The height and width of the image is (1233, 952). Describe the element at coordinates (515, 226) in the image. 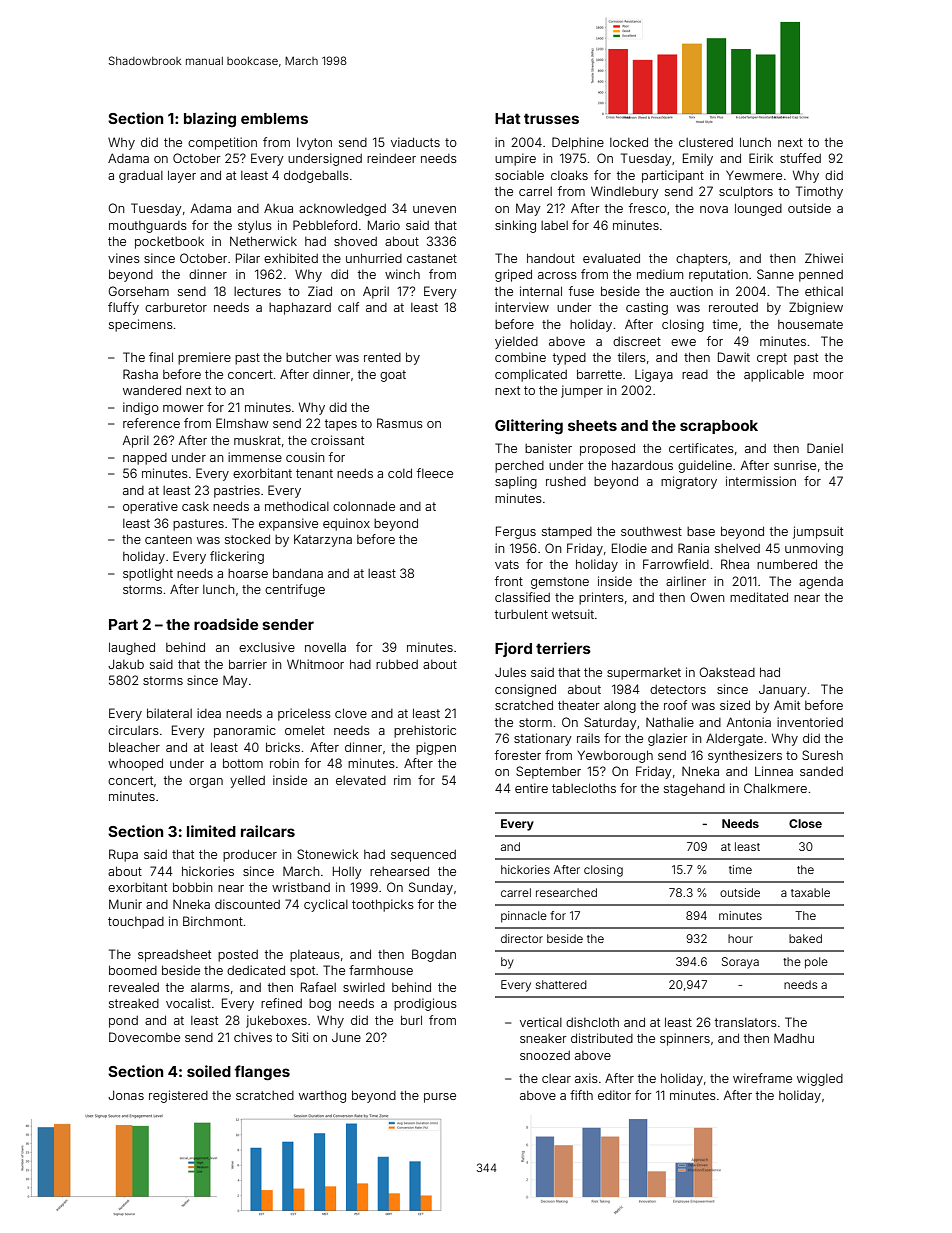

I see `sinking` at that location.
